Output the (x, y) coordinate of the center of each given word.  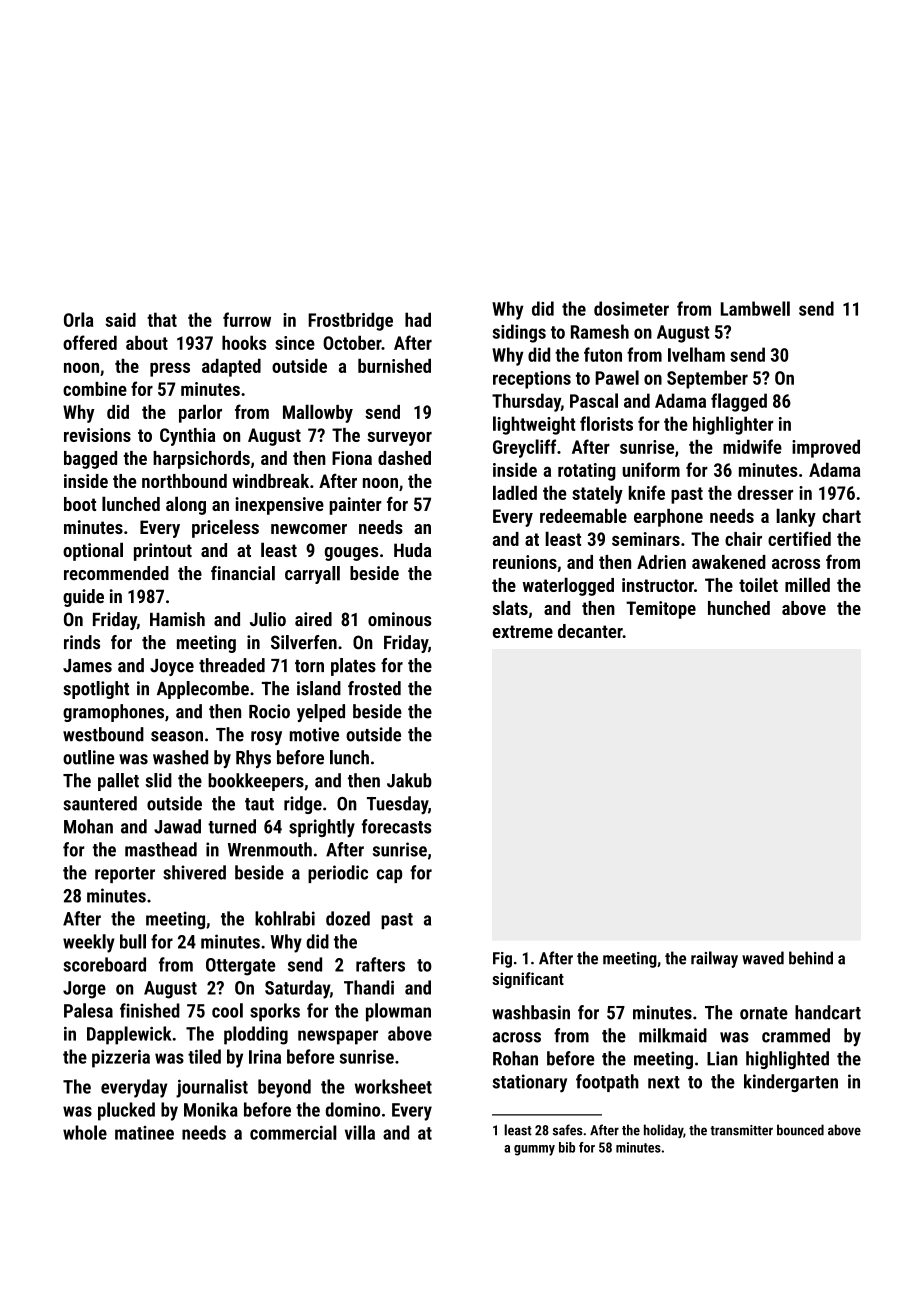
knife (647, 492)
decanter (590, 631)
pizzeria (121, 1059)
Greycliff (524, 448)
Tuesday (397, 805)
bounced (800, 1130)
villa (360, 1132)
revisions (97, 435)
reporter (125, 875)
